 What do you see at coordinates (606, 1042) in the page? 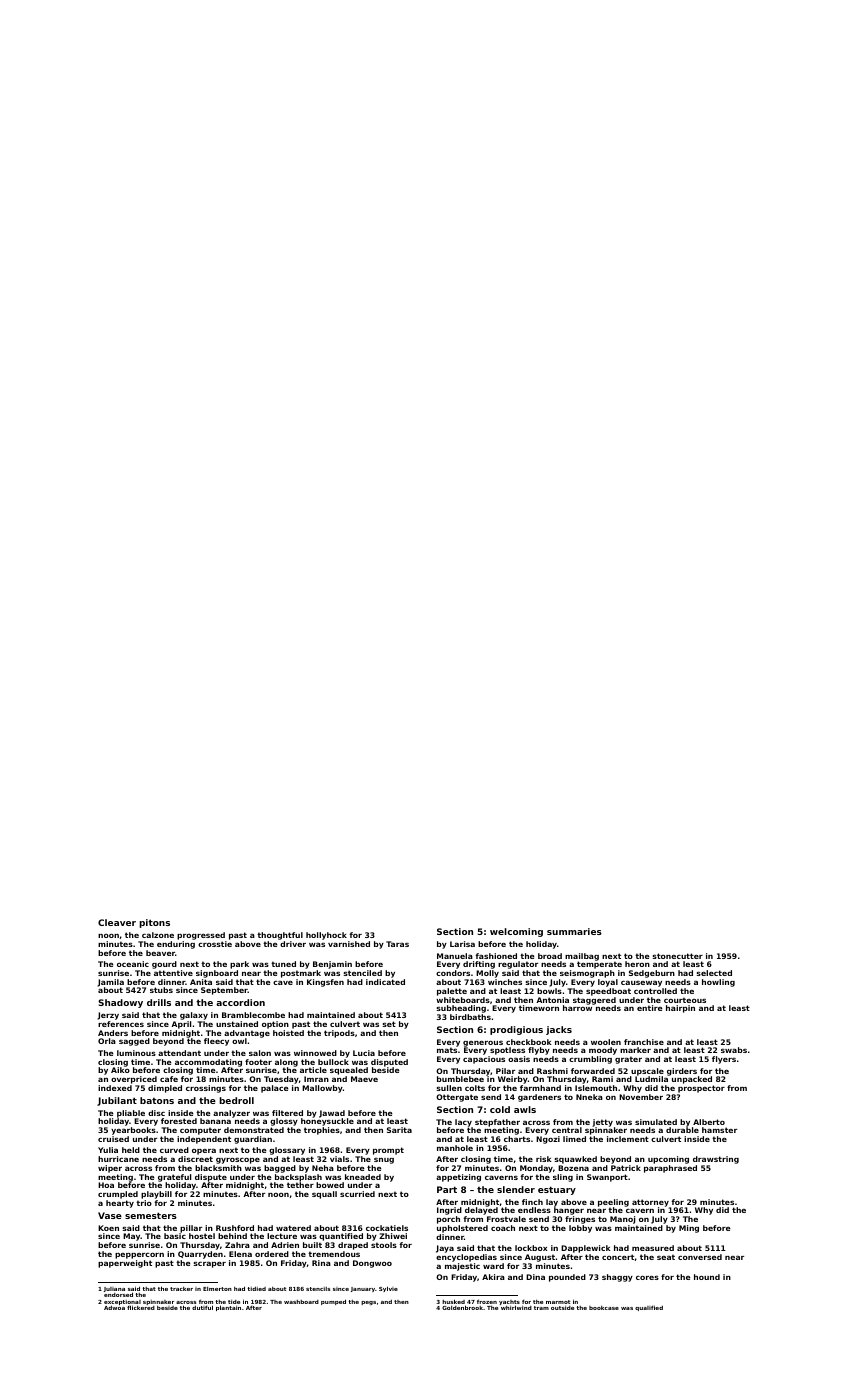
I see `woolen` at bounding box center [606, 1042].
